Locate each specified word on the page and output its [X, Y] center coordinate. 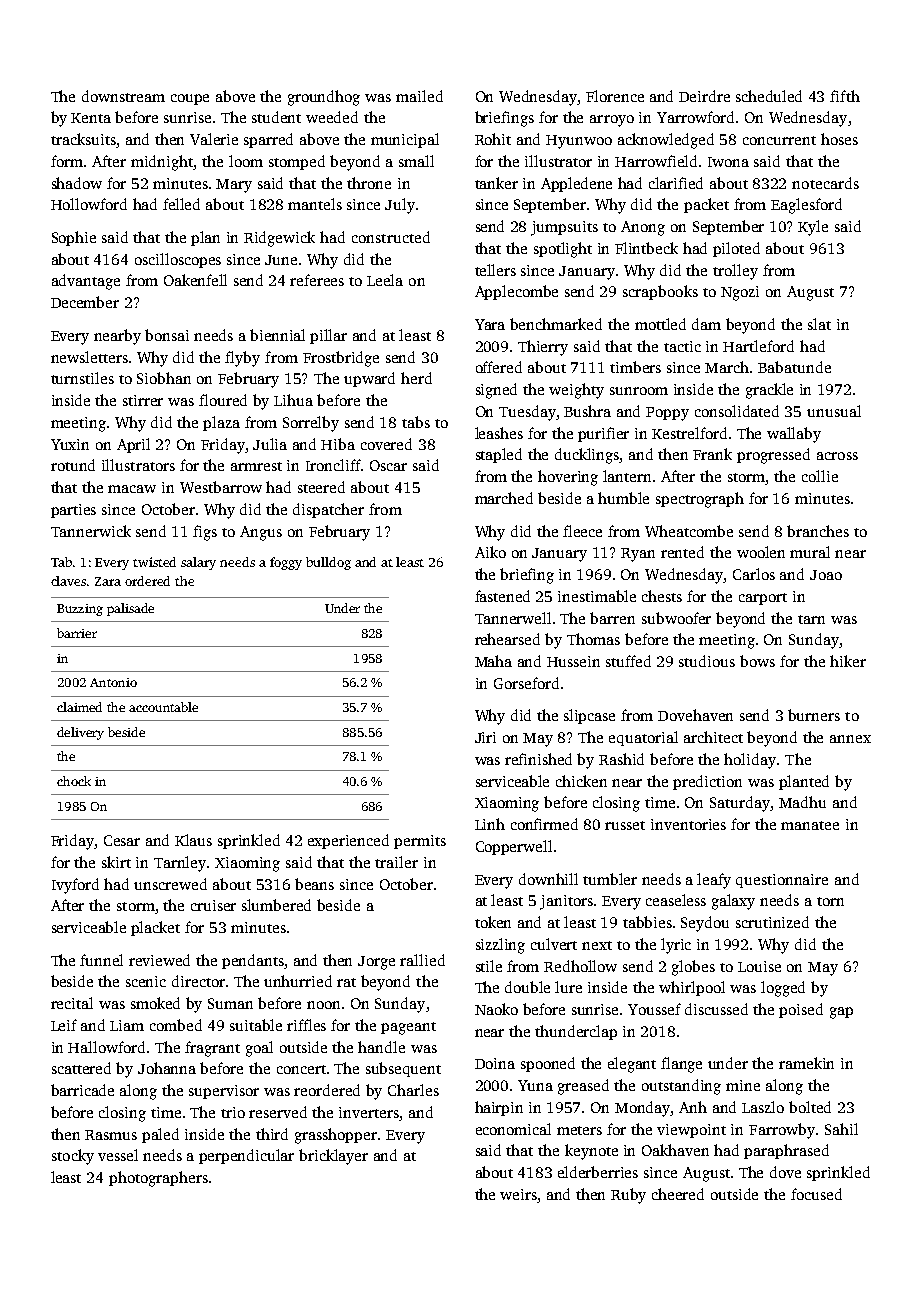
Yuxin [70, 444]
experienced [348, 841]
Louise [759, 966]
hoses [839, 139]
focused [816, 1194]
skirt [116, 862]
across [837, 456]
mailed [419, 96]
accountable [163, 707]
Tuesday [527, 413]
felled [181, 204]
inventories [688, 824]
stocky [73, 1157]
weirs [519, 1196]
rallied [422, 960]
